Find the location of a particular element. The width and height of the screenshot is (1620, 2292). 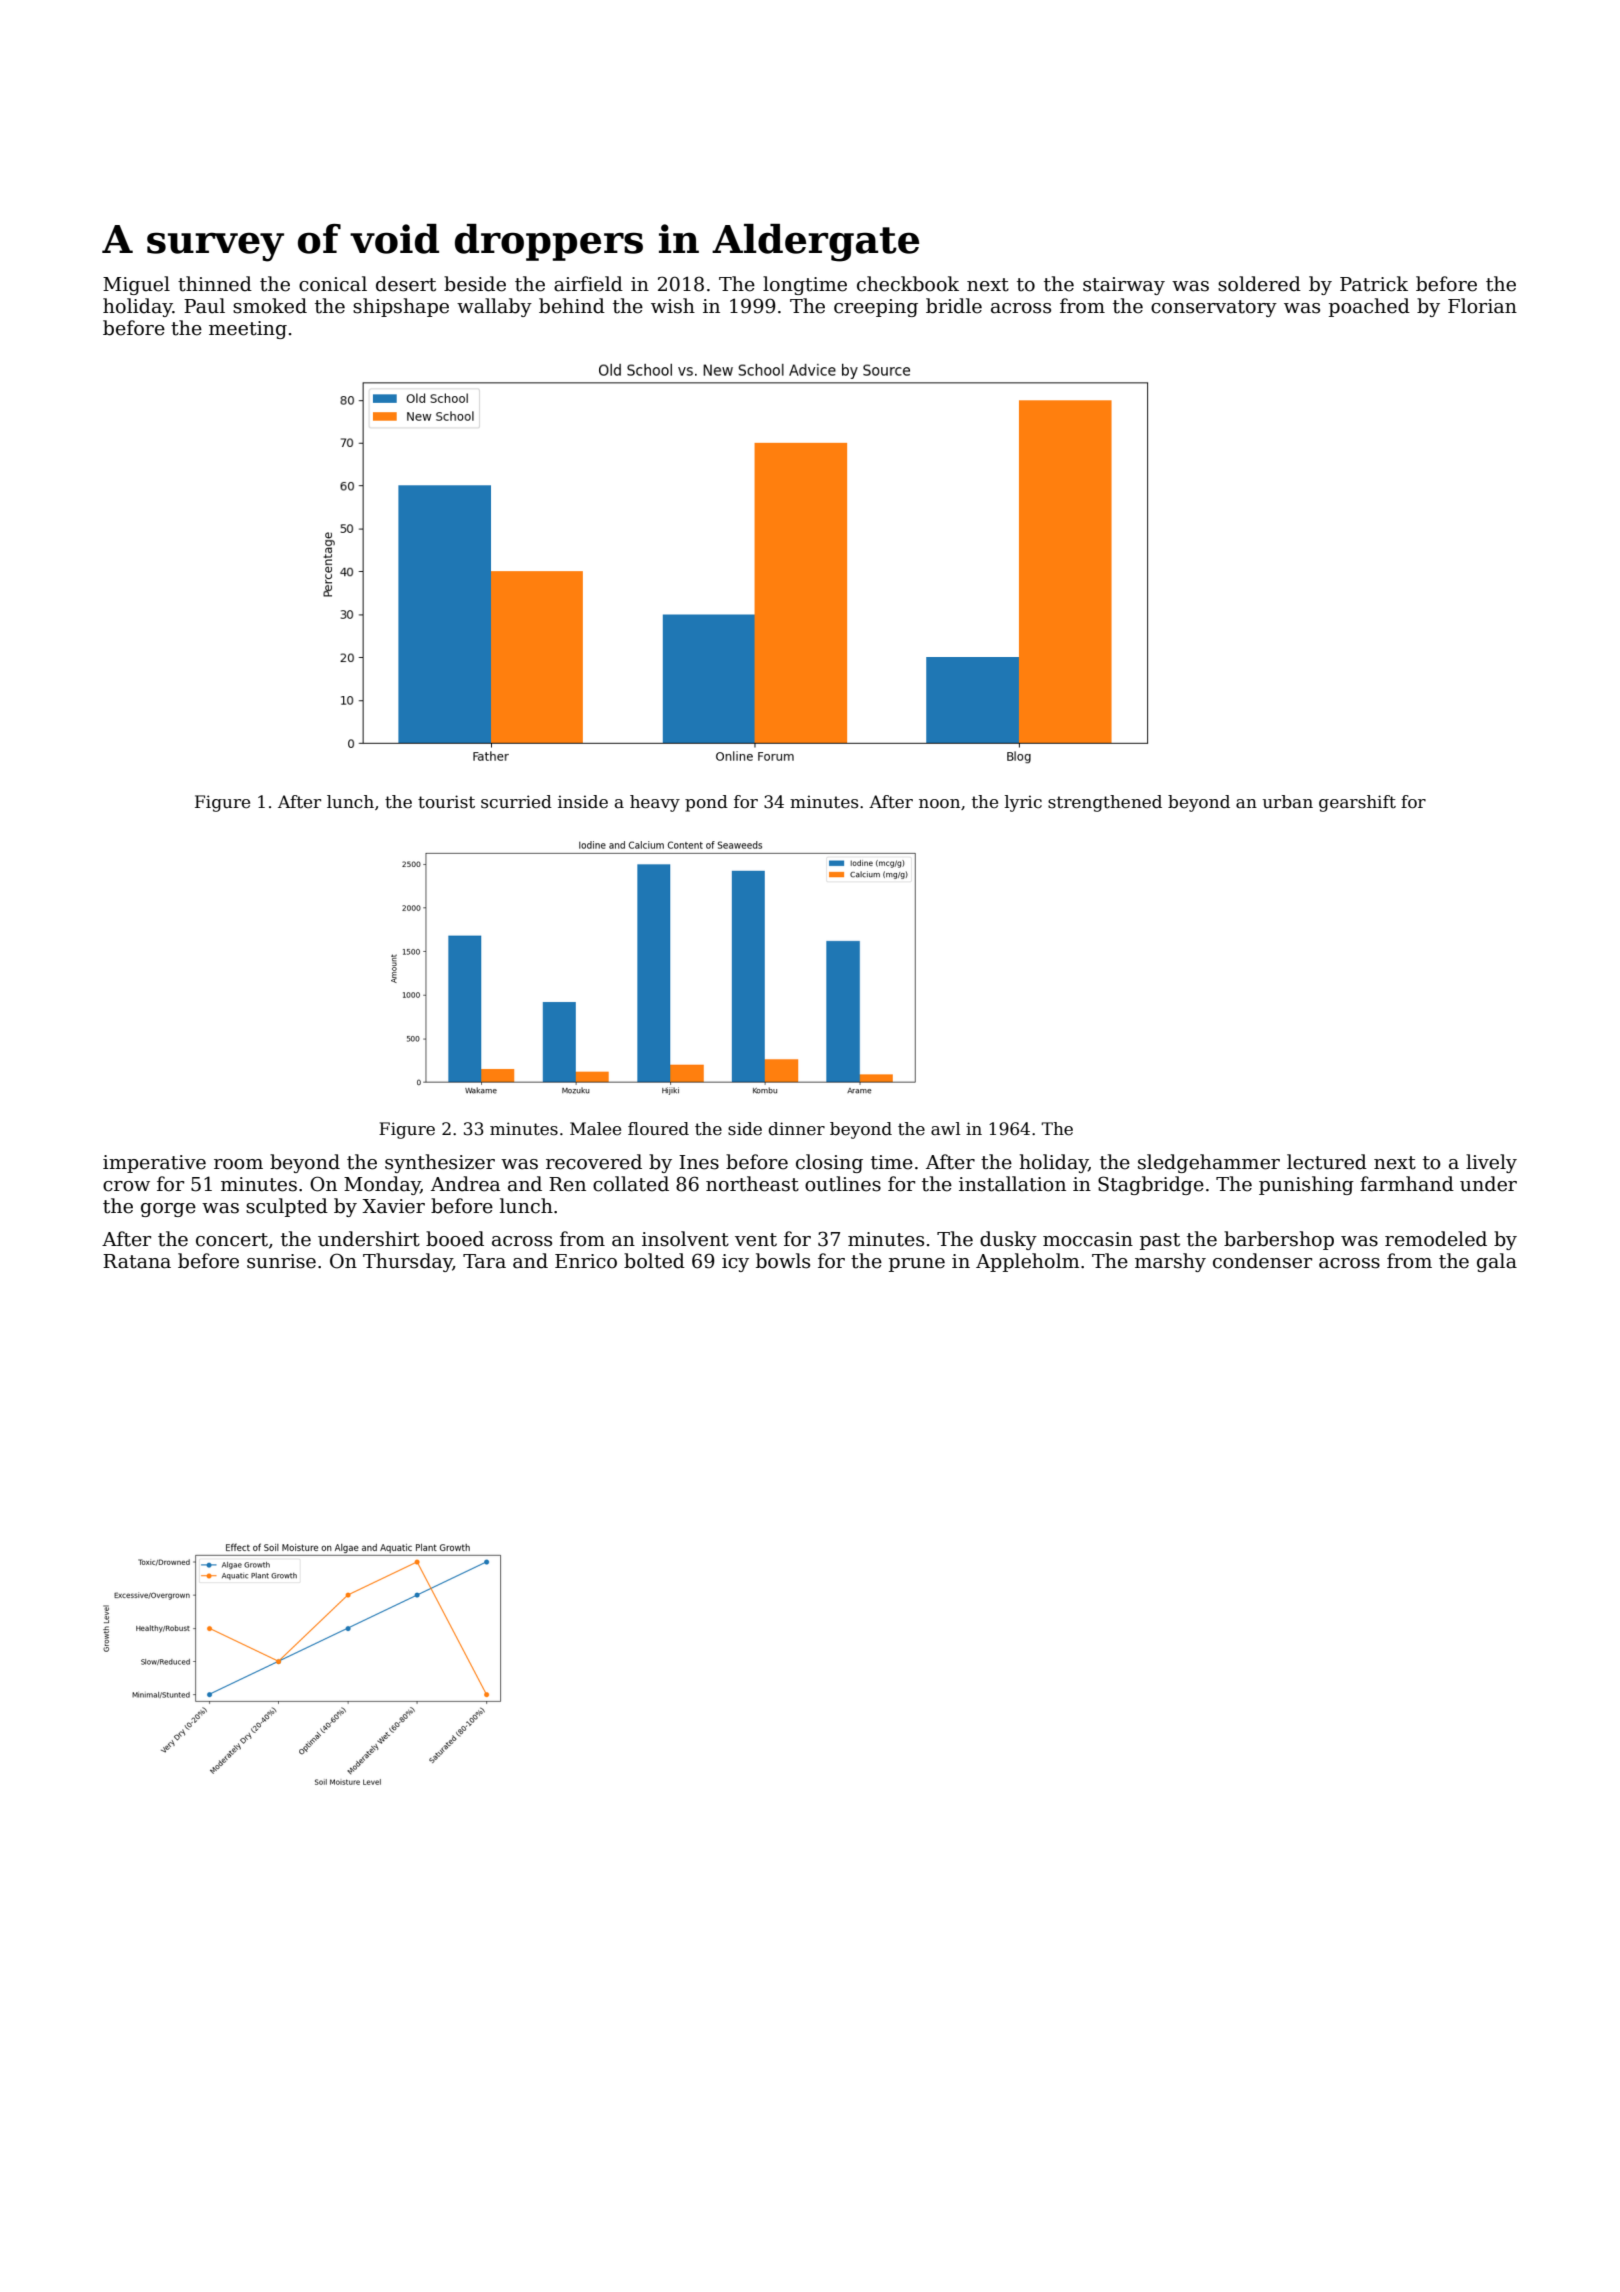

tourist is located at coordinates (446, 802).
